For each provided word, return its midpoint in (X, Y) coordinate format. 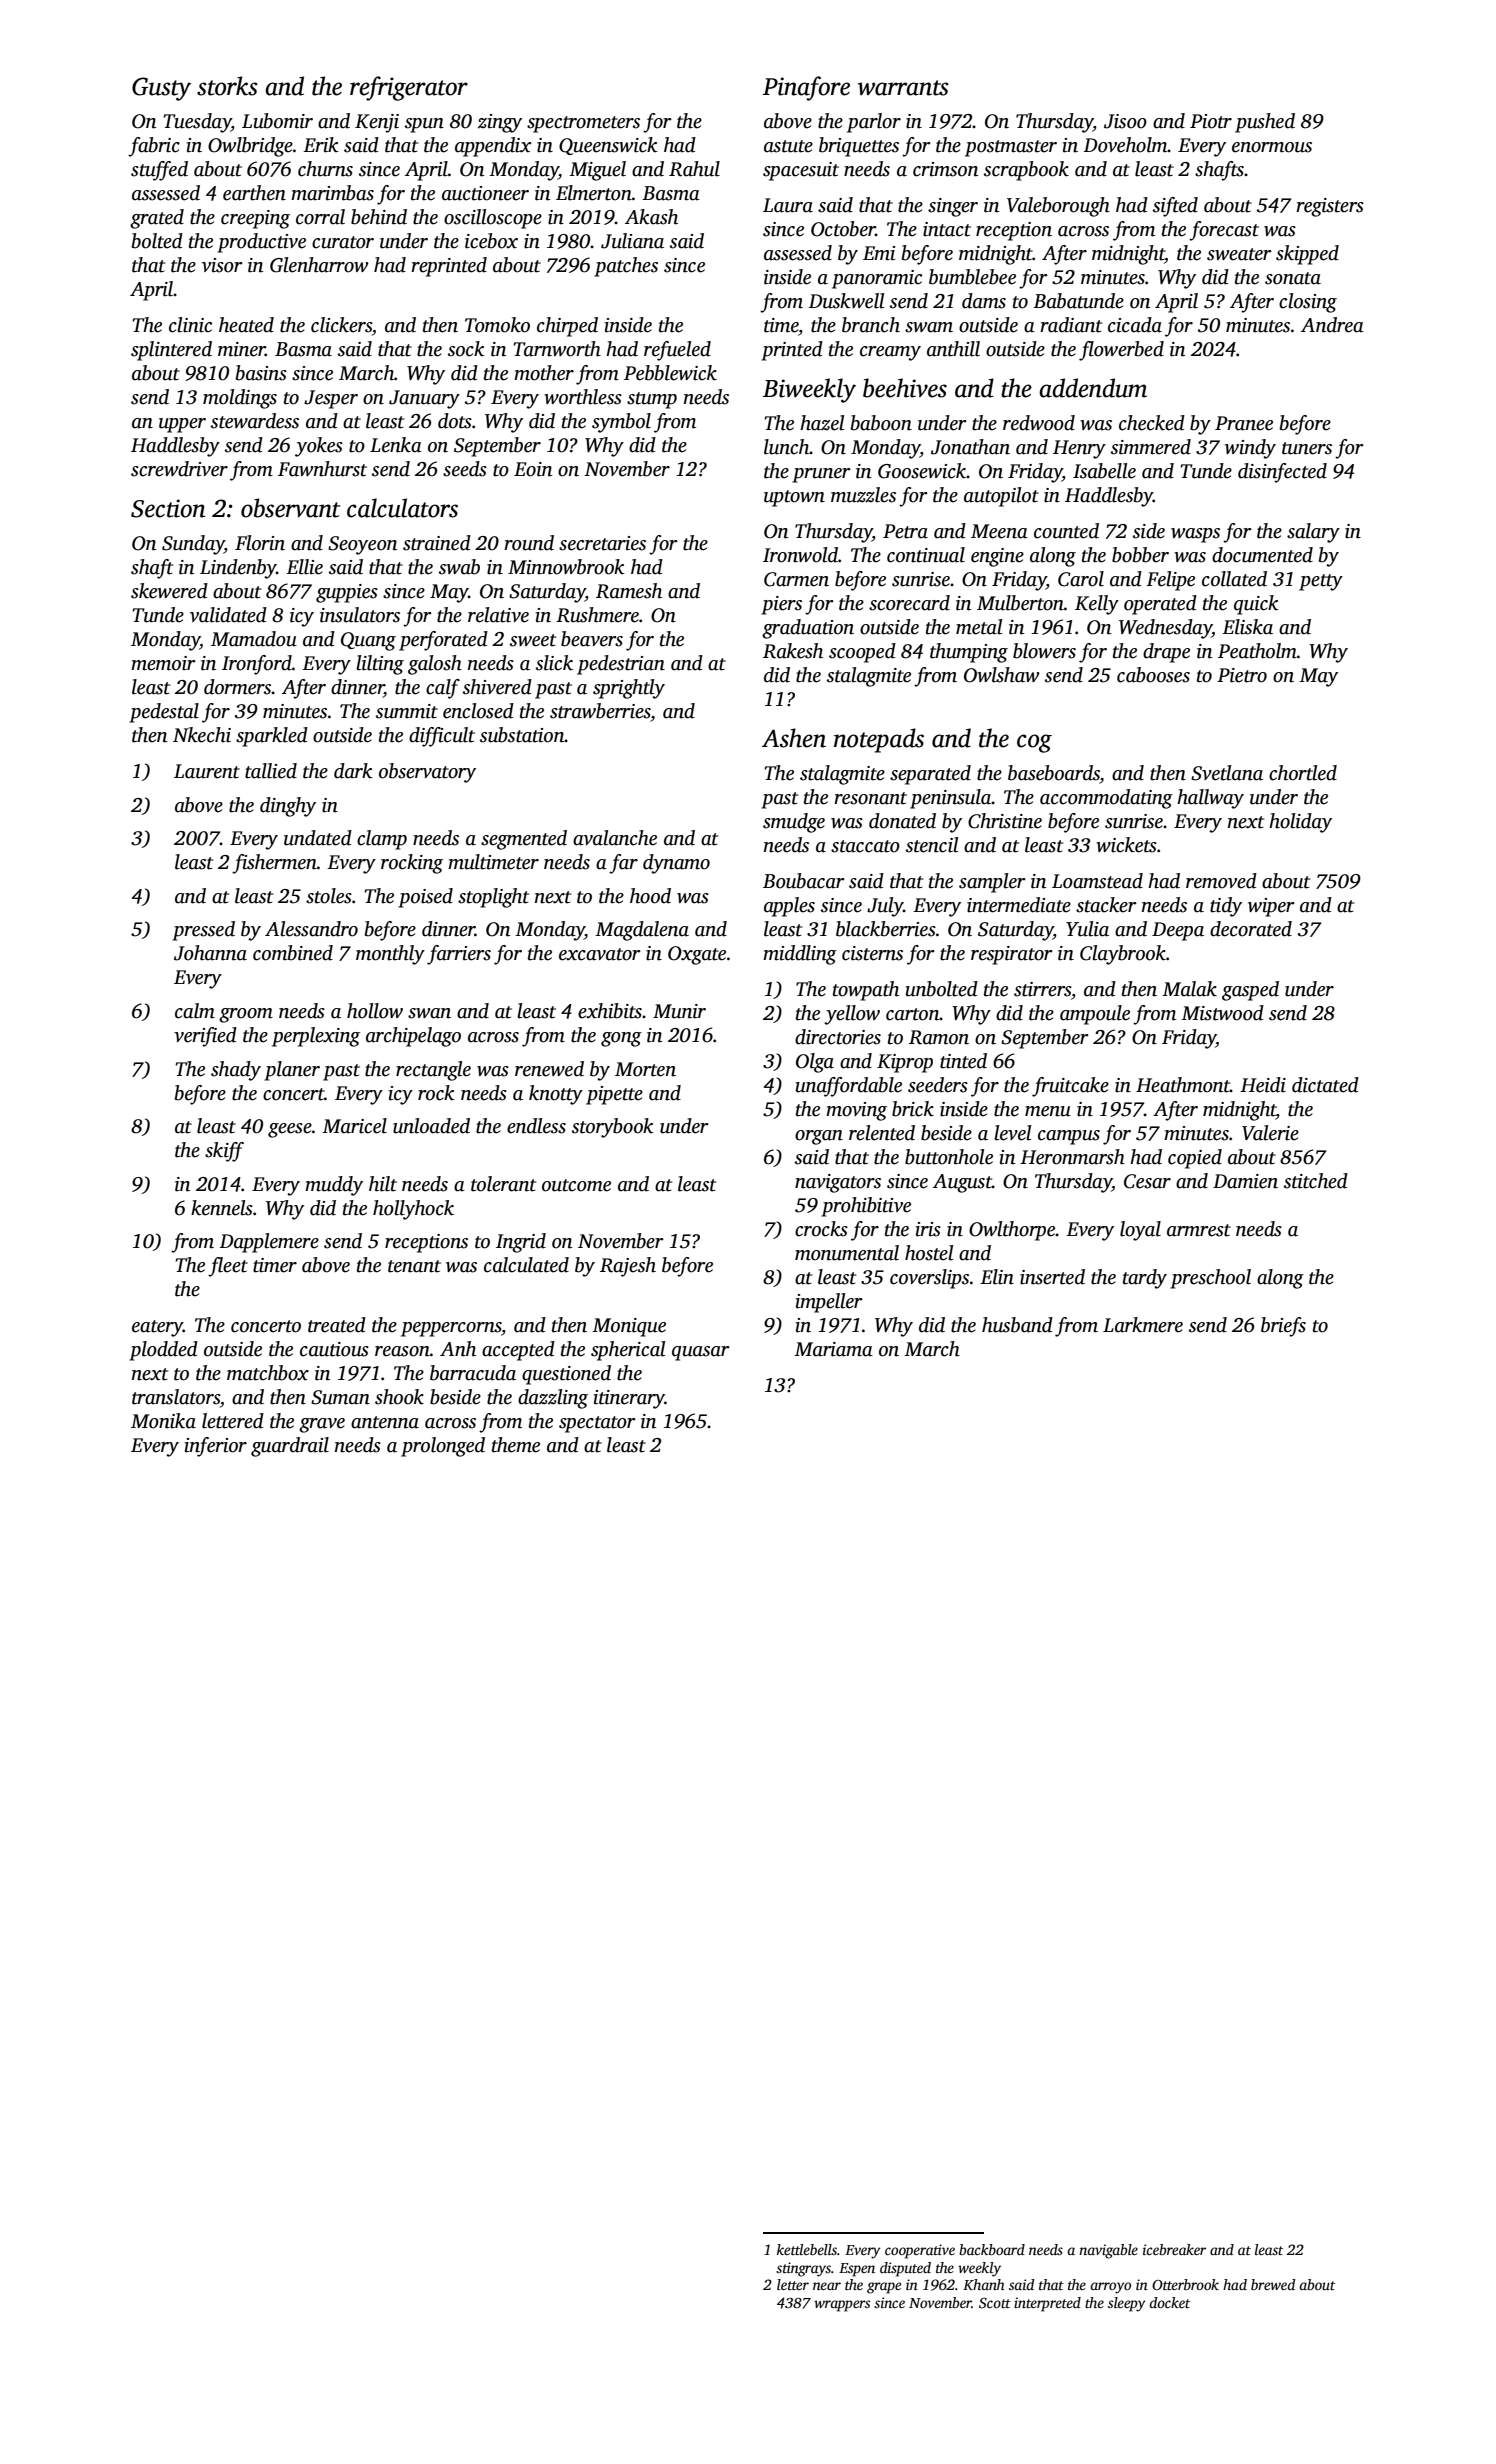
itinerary (629, 1399)
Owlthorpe (1012, 1231)
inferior (216, 1447)
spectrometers (583, 124)
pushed (1265, 123)
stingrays (803, 2269)
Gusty (161, 89)
